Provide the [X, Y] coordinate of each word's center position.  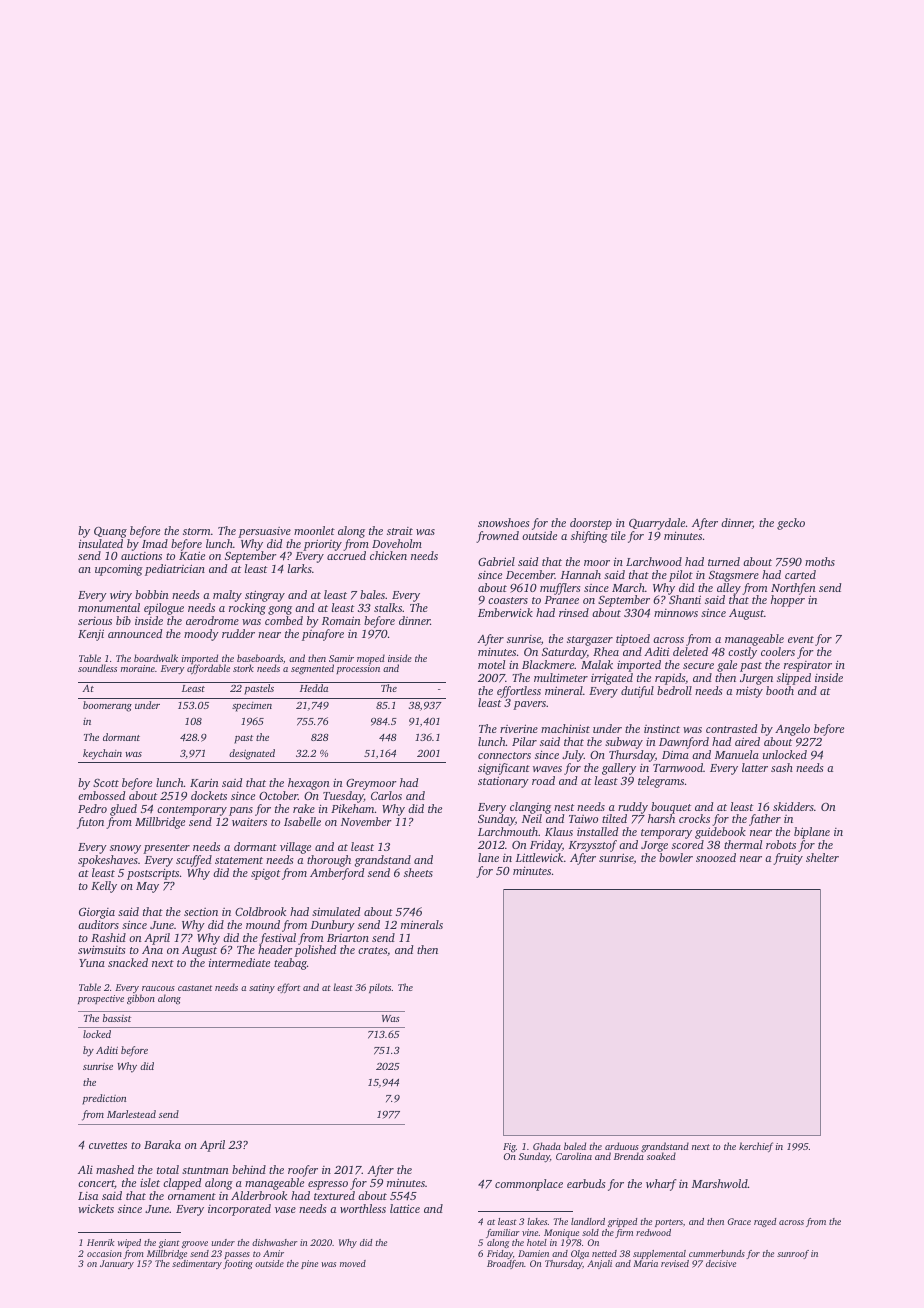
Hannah [581, 574]
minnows [676, 613]
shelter [822, 857]
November [366, 821]
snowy [125, 849]
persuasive [264, 532]
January [117, 1264]
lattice [405, 1208]
